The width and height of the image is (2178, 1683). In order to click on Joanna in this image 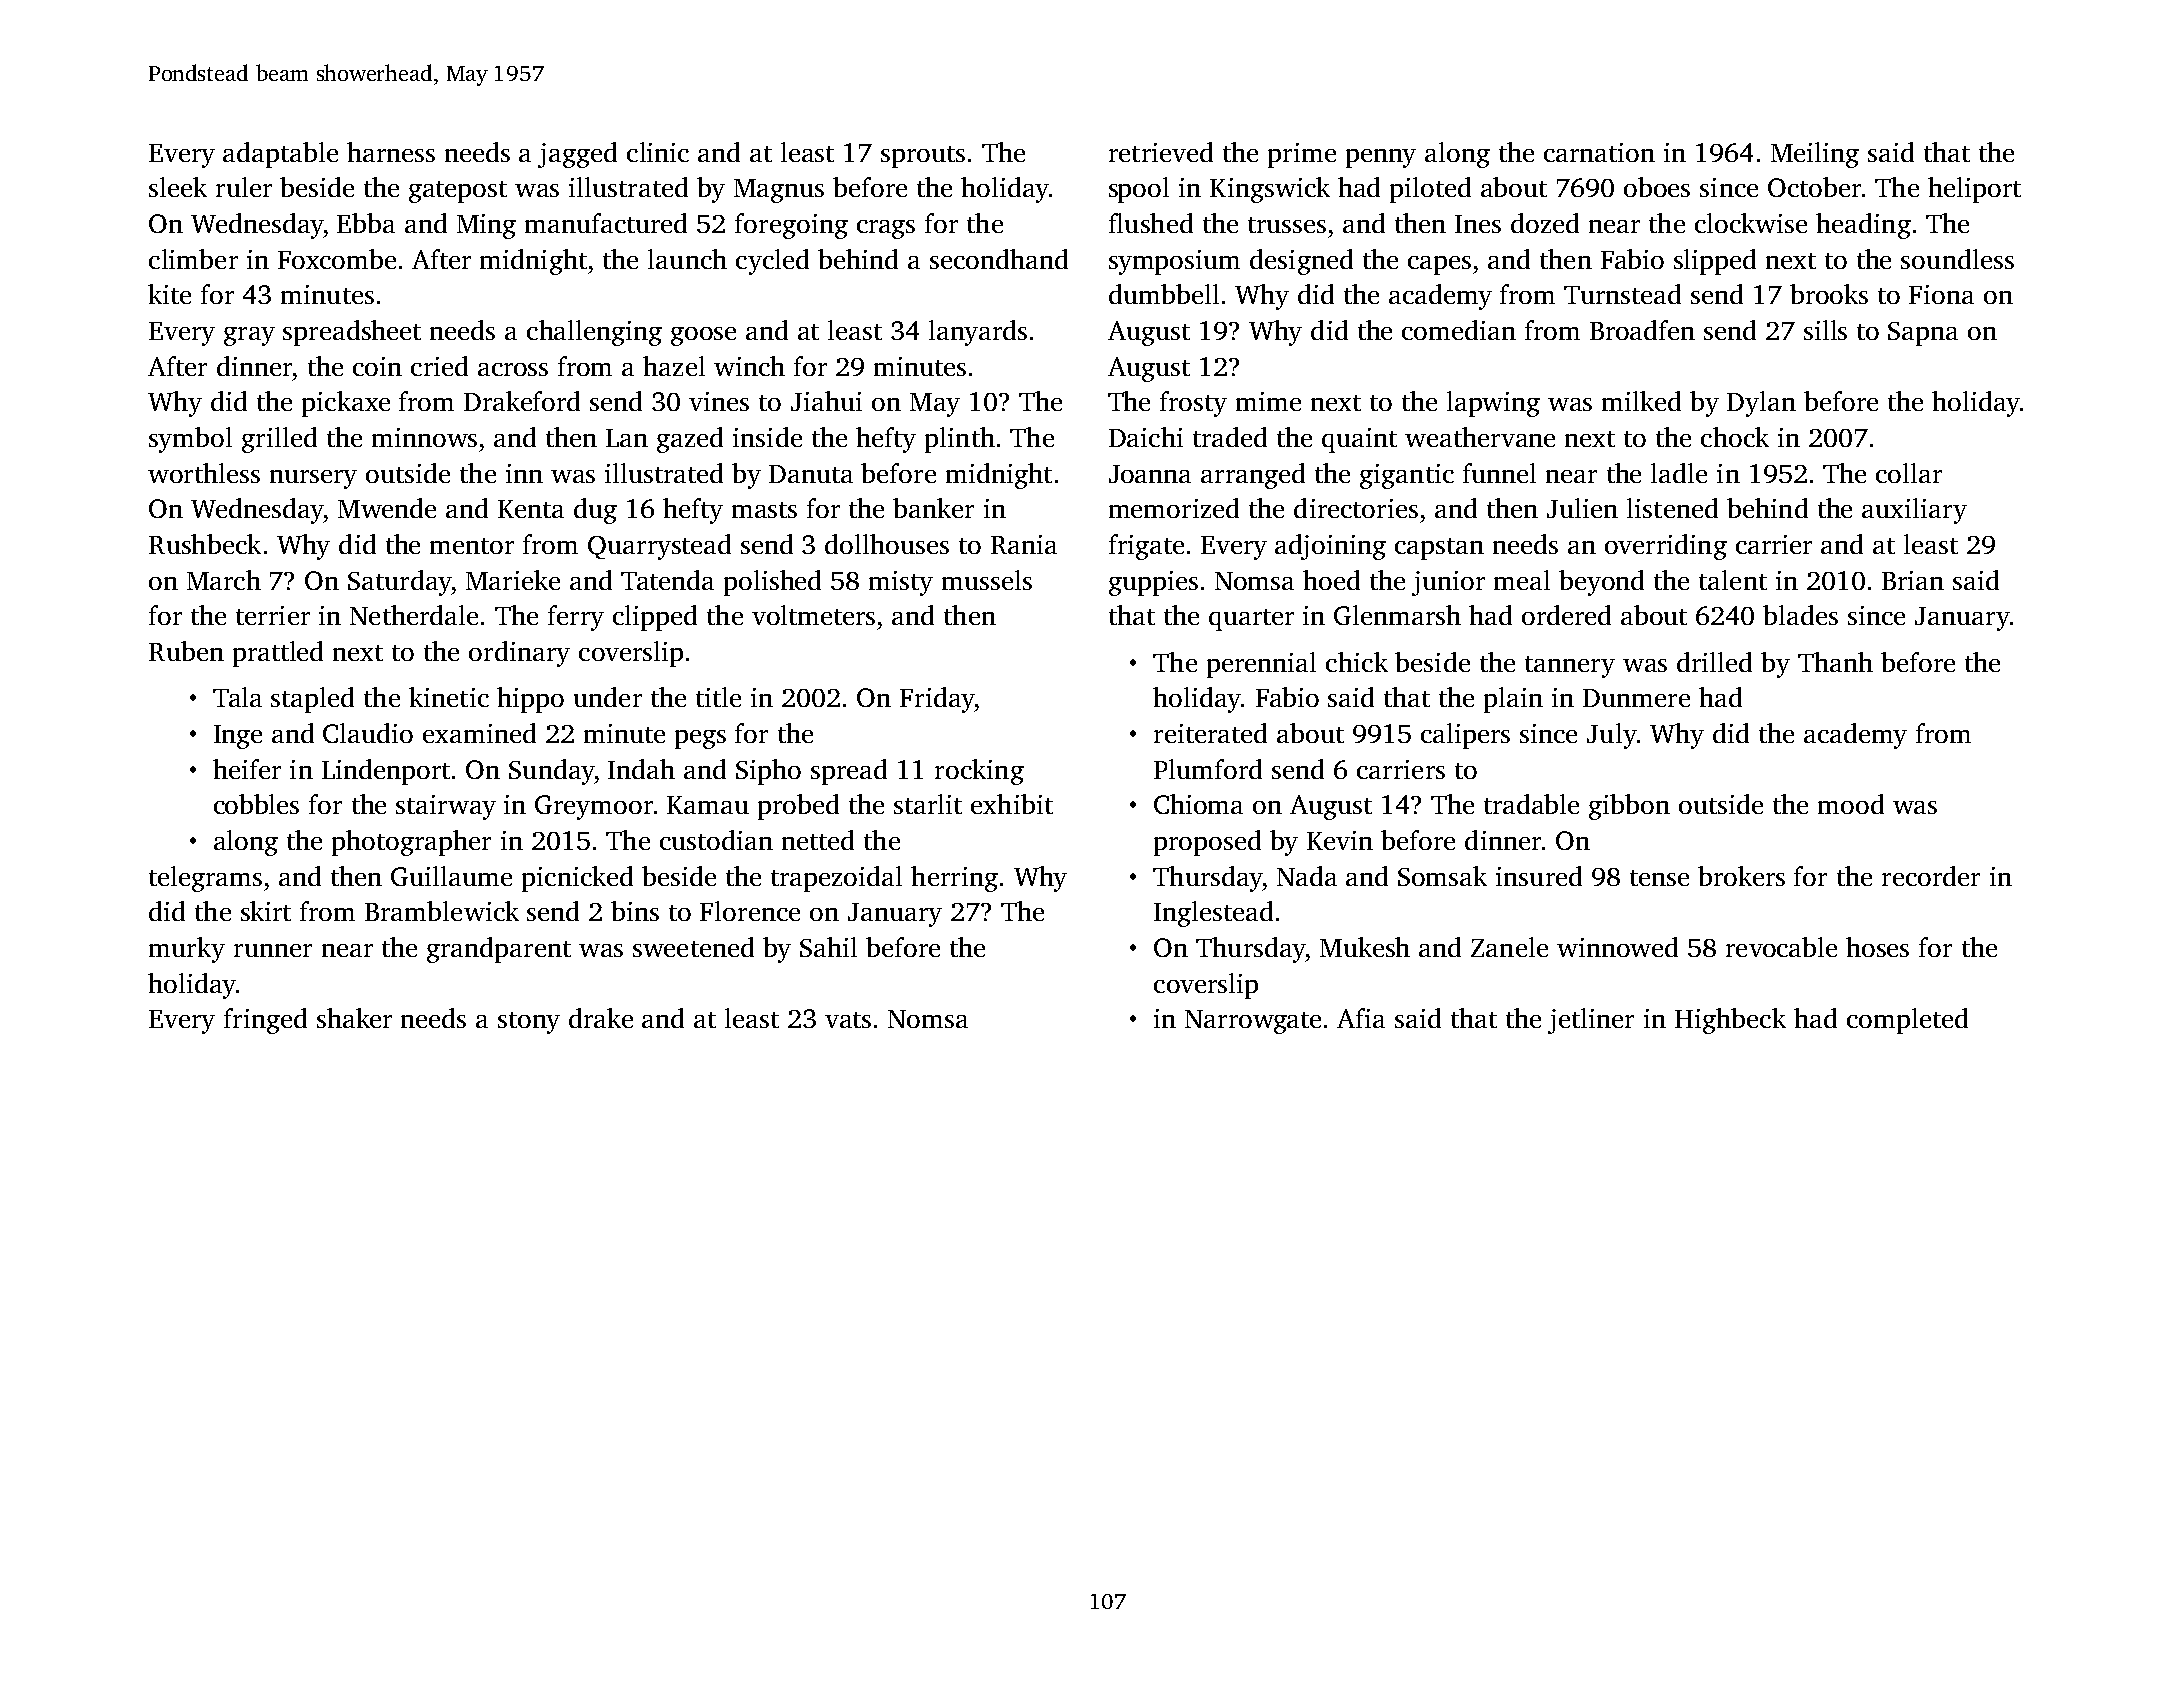, I will do `click(1150, 474)`.
